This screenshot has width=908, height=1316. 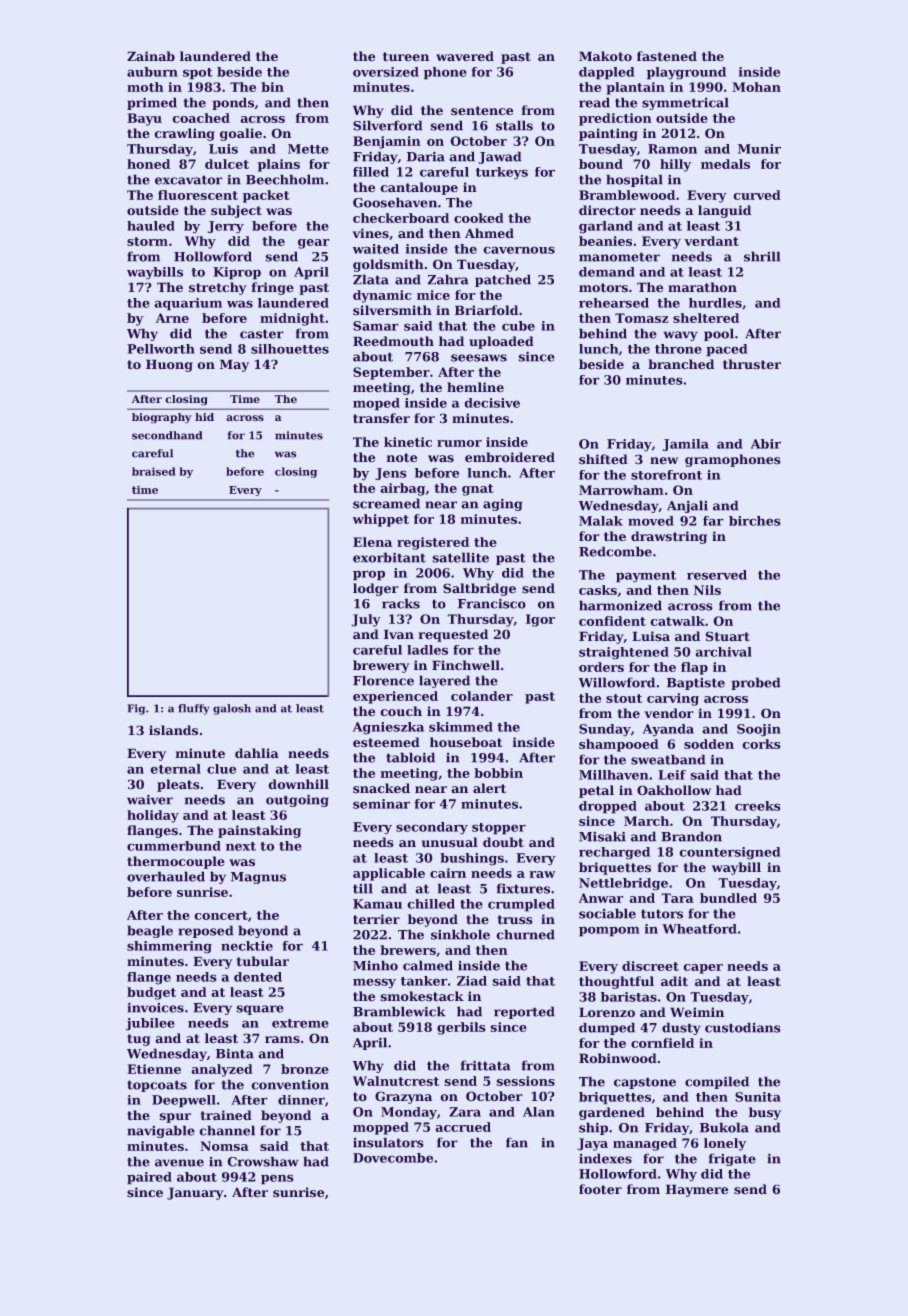 What do you see at coordinates (176, 862) in the screenshot?
I see `thermocouple` at bounding box center [176, 862].
